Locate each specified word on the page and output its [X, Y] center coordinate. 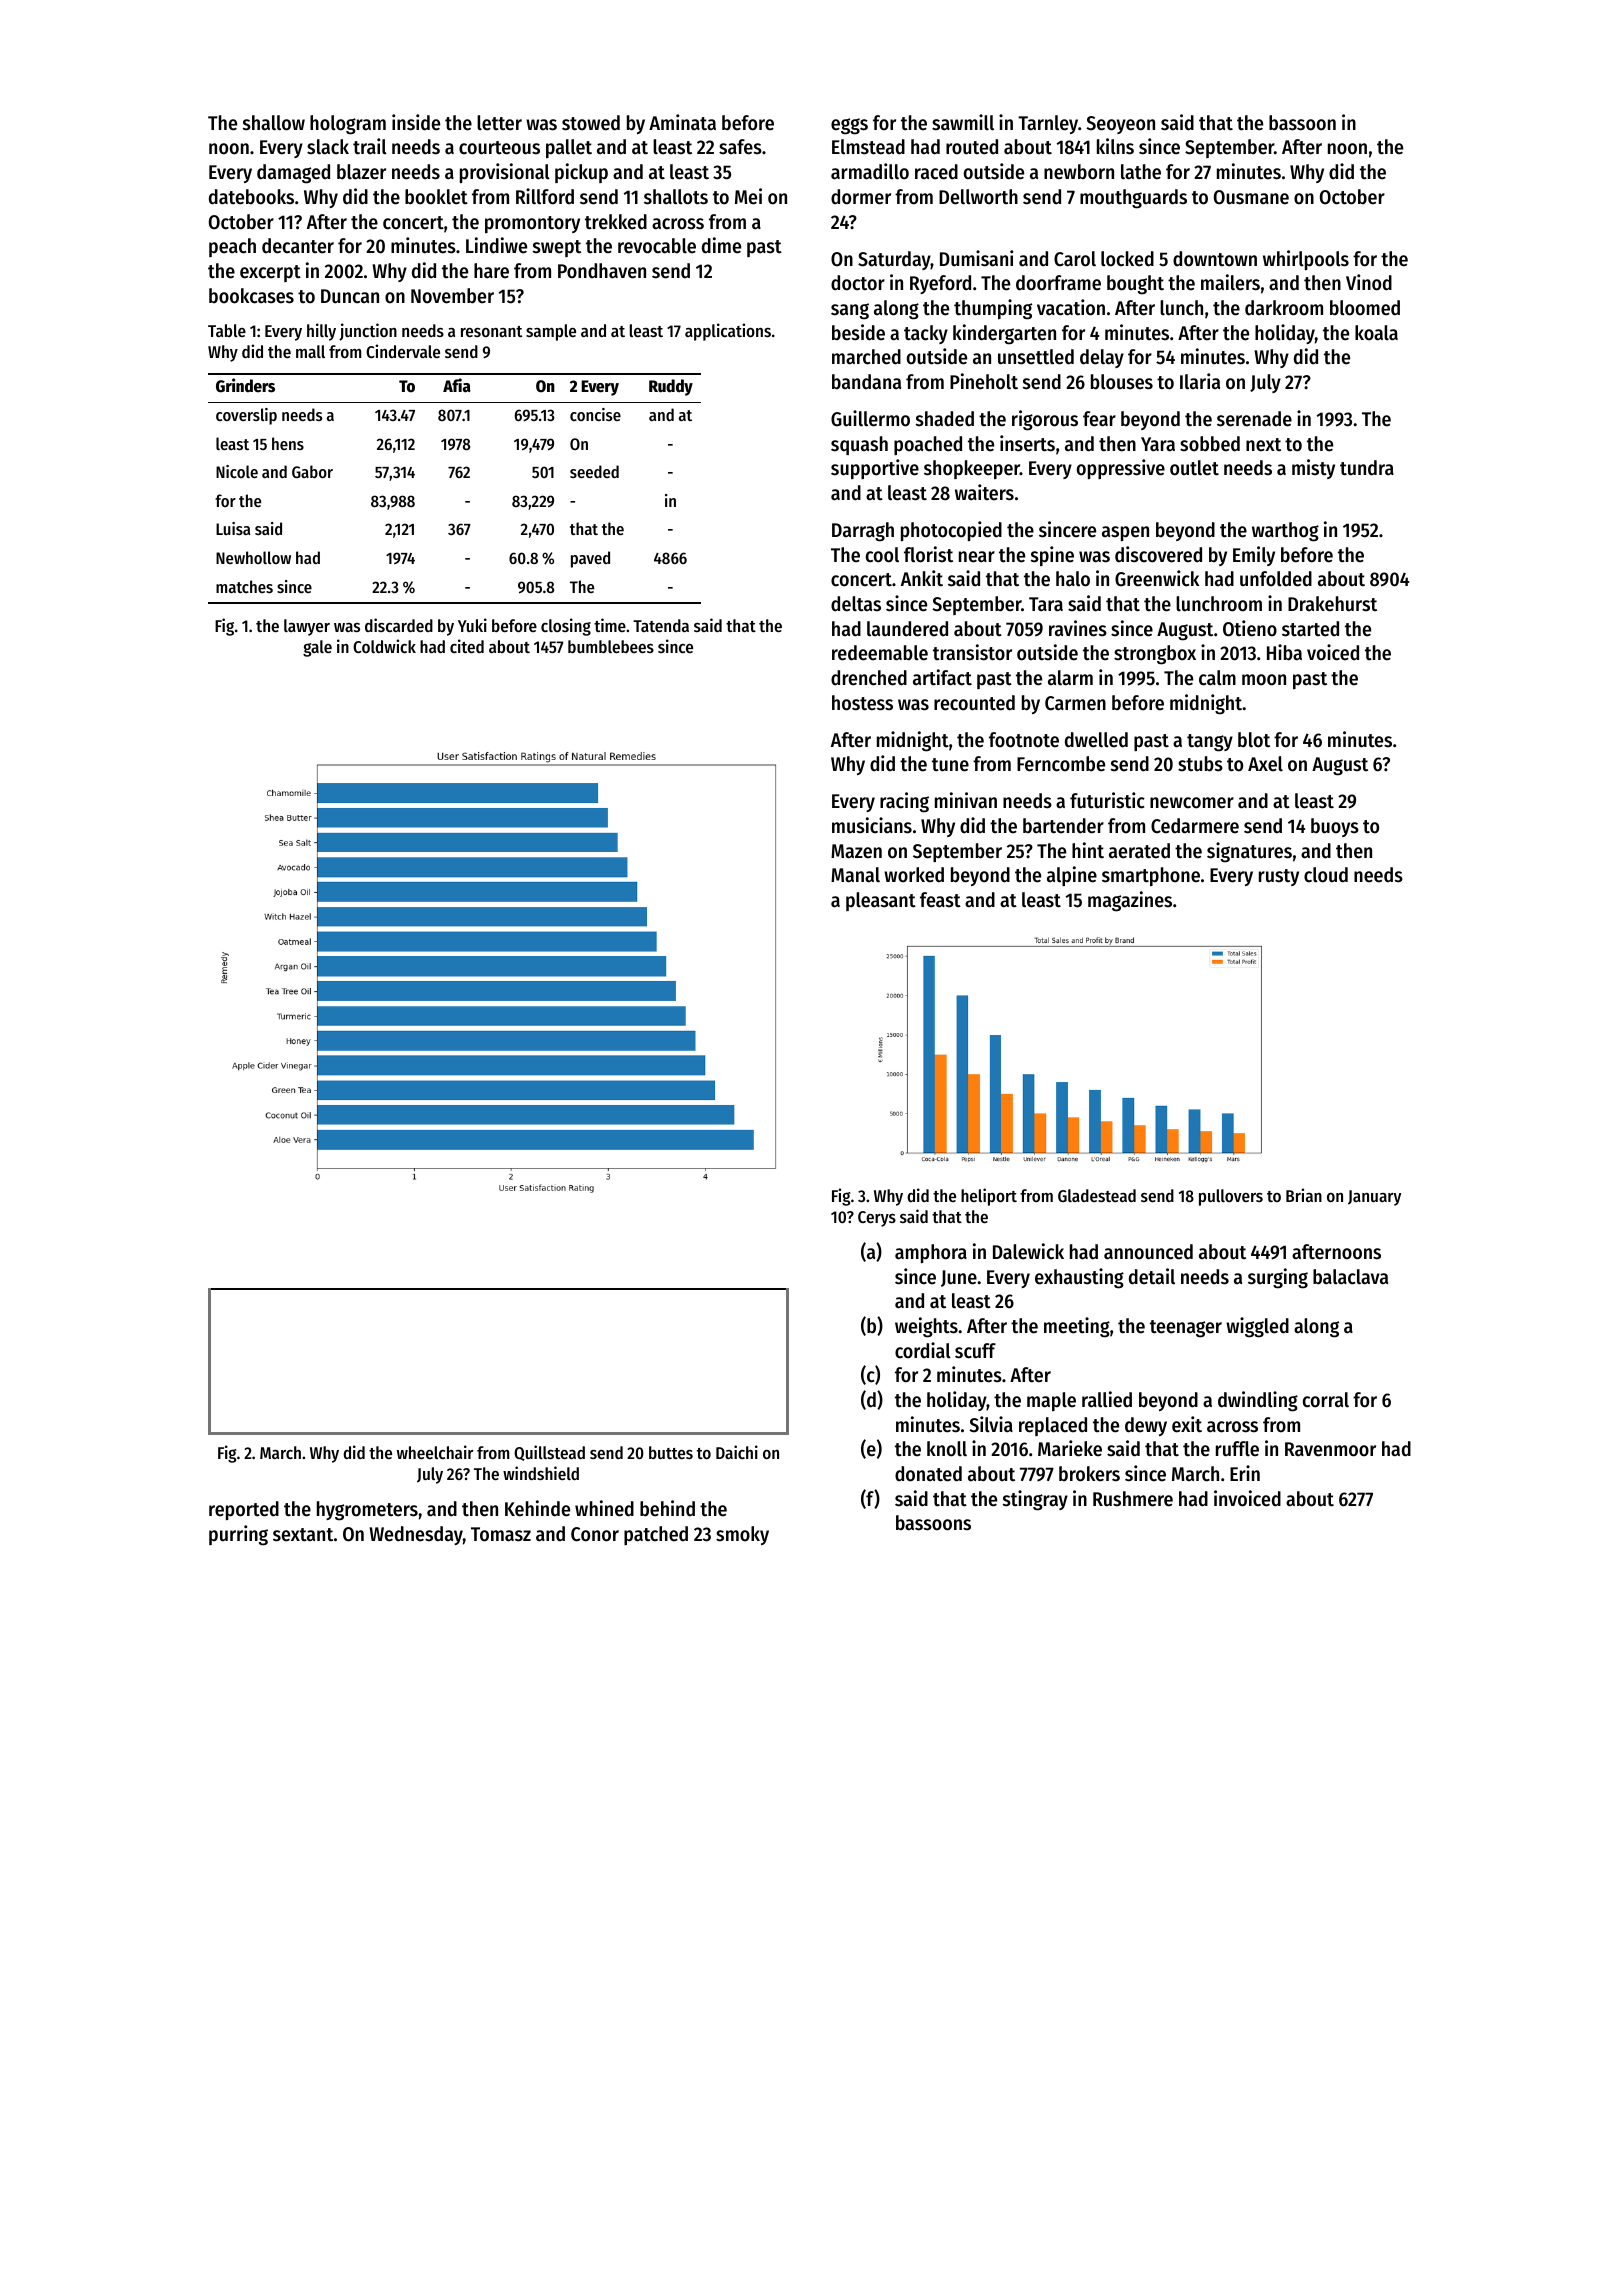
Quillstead [549, 1453]
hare [491, 271]
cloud [1326, 875]
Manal [855, 875]
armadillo [870, 171]
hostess [862, 703]
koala [1376, 333]
